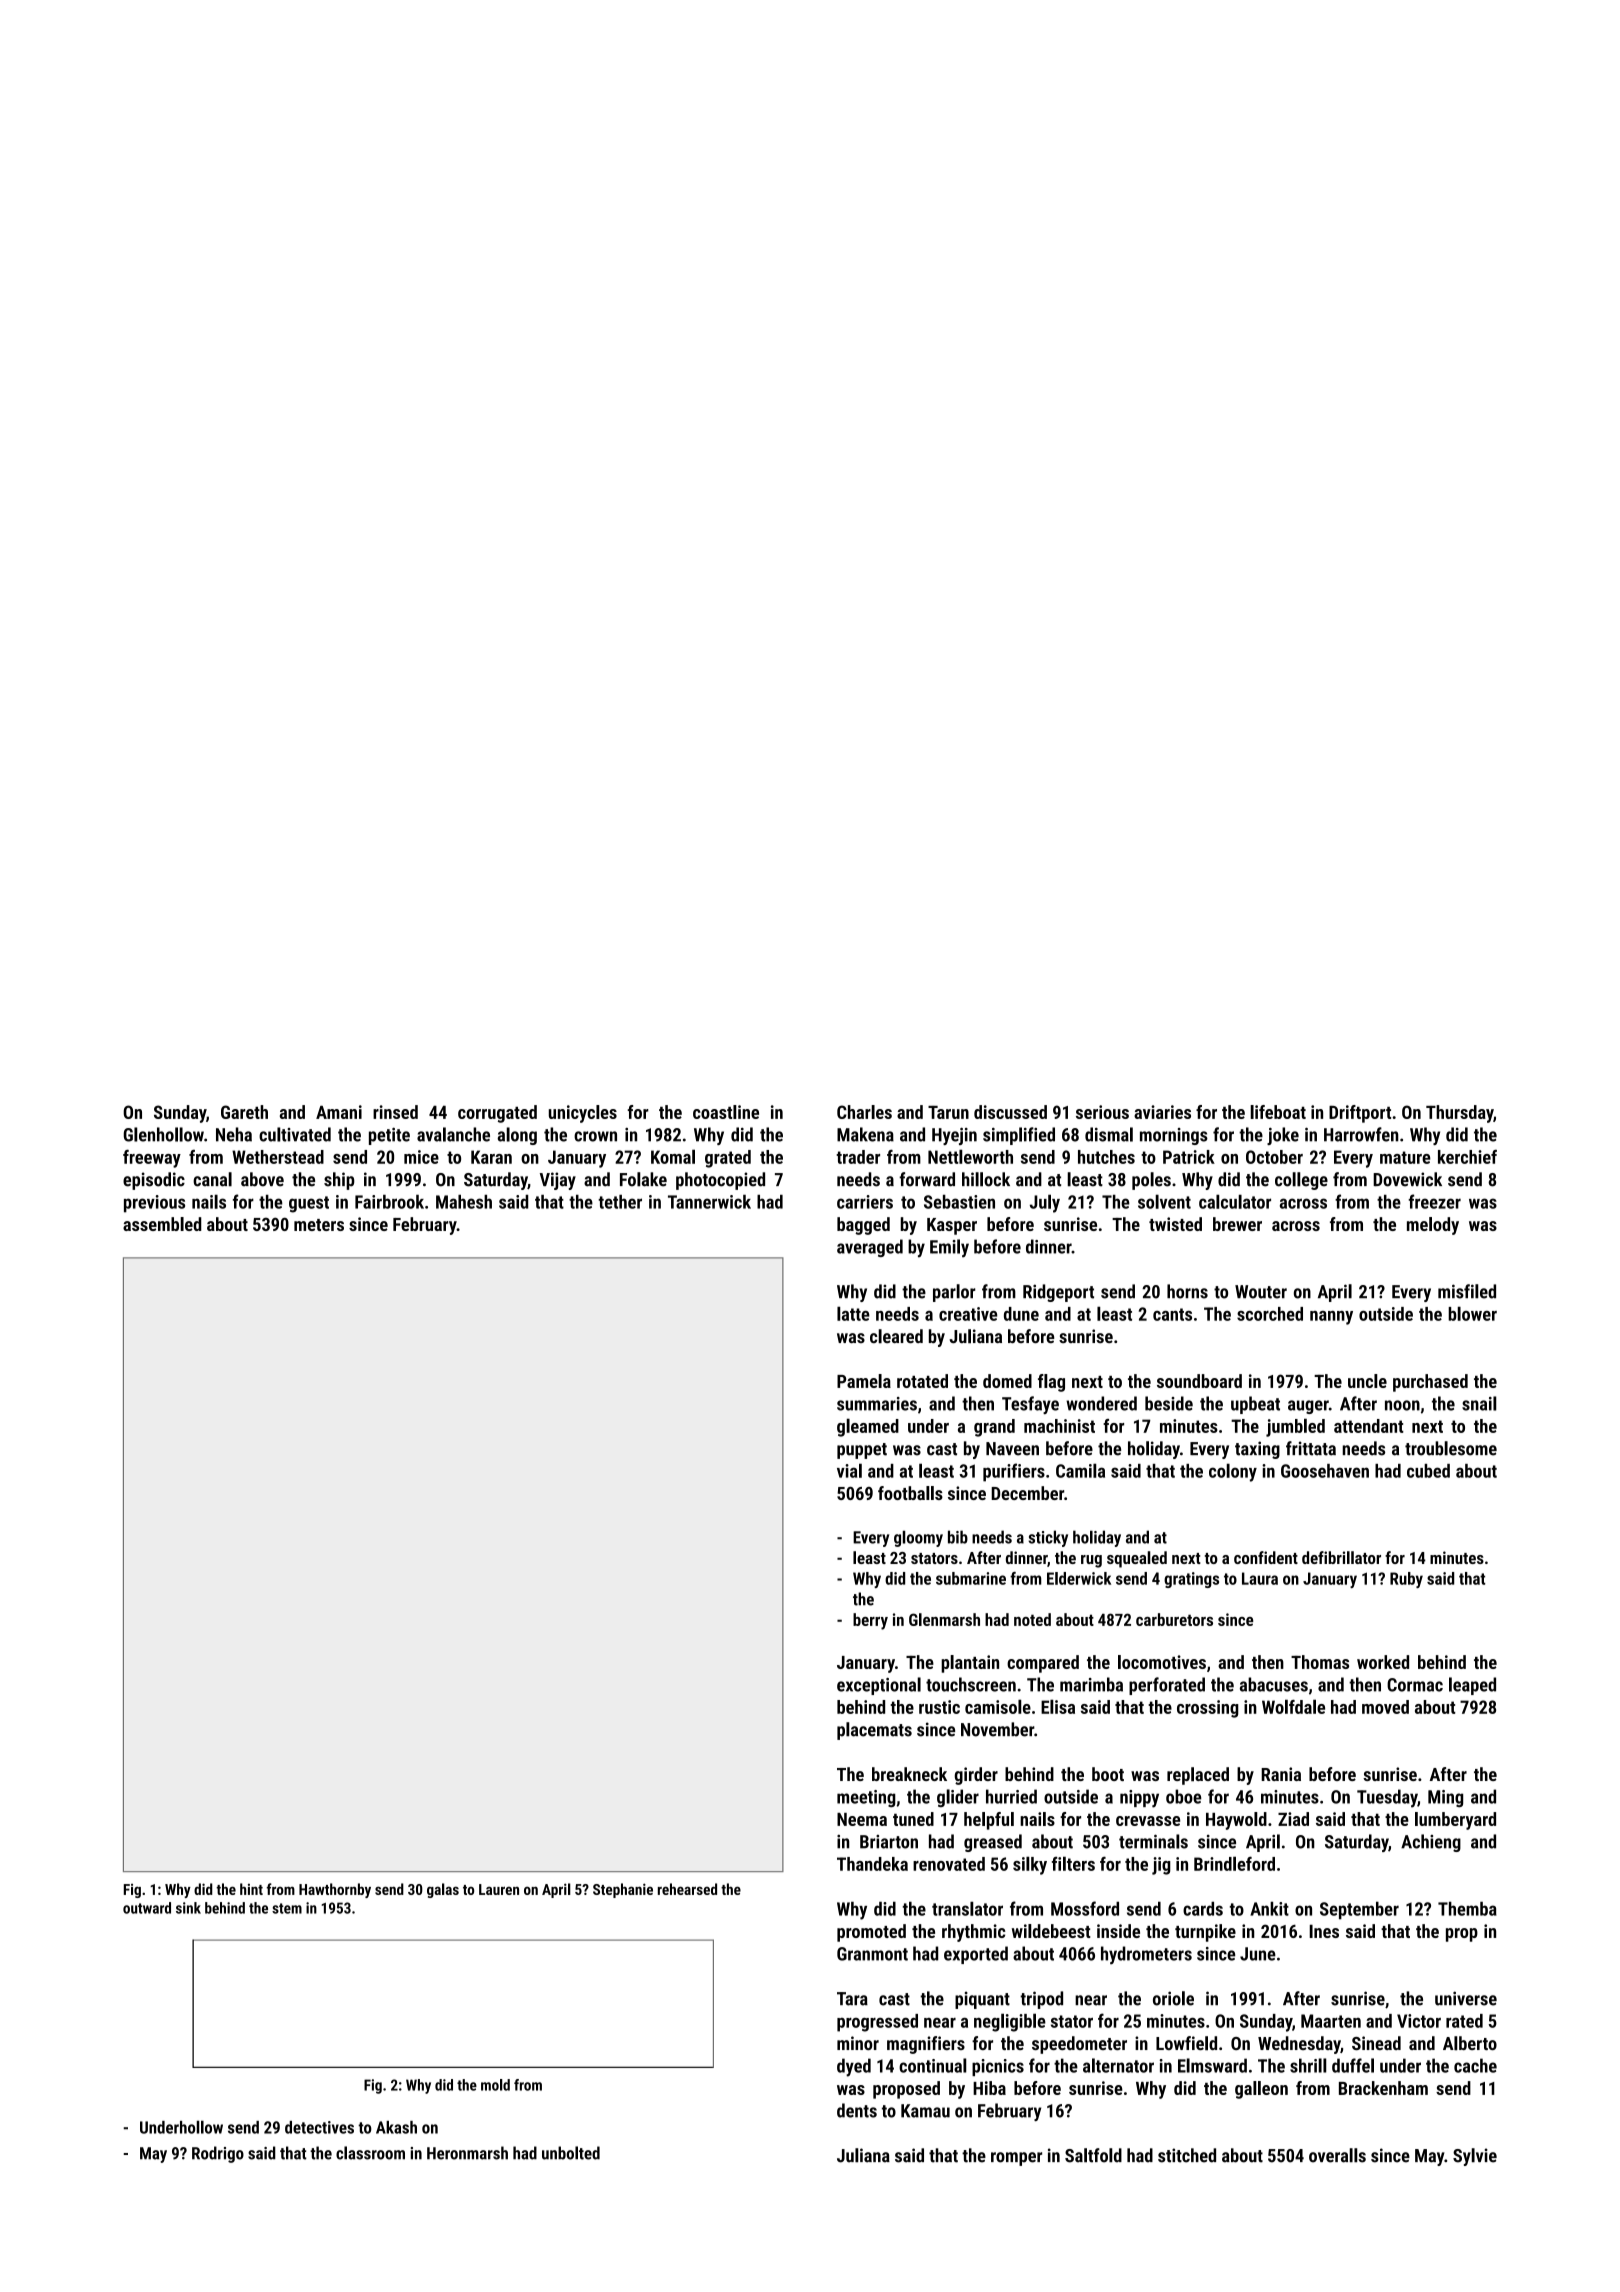 The height and width of the image is (2292, 1620). What do you see at coordinates (726, 1112) in the image?
I see `coastline` at bounding box center [726, 1112].
